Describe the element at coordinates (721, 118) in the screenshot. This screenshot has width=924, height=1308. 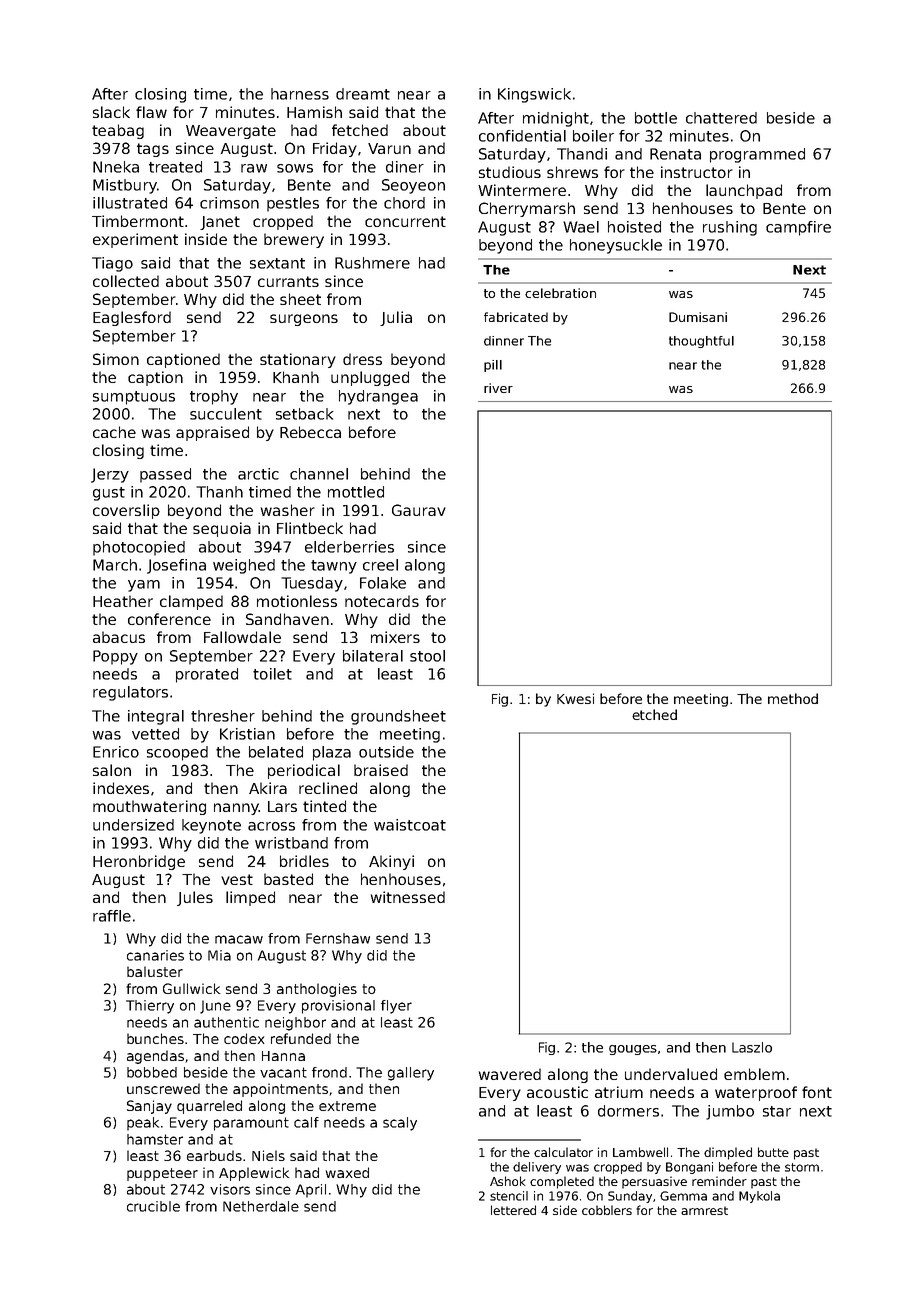
I see `chattered` at that location.
